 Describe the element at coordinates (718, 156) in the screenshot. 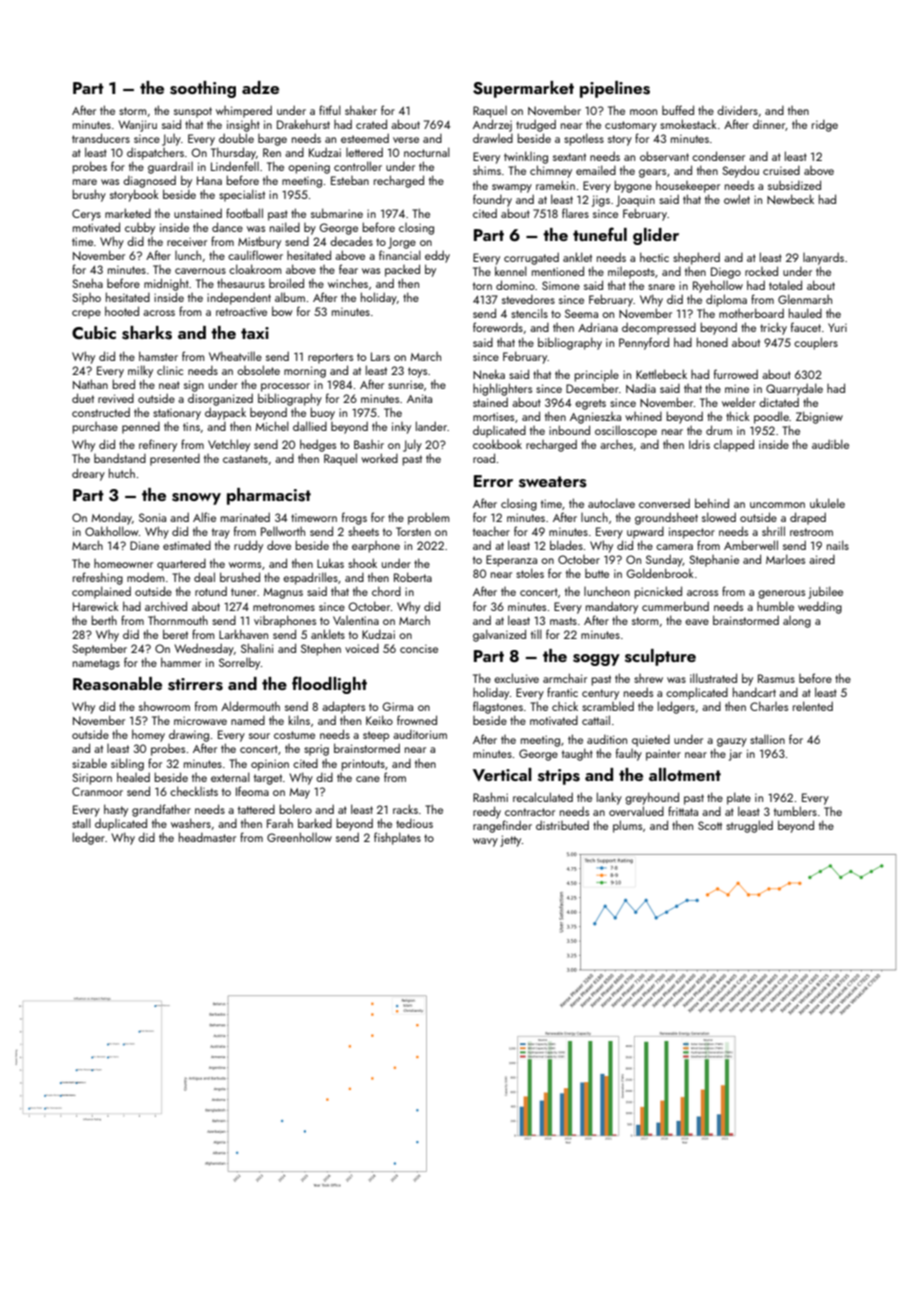

I see `condenser` at that location.
